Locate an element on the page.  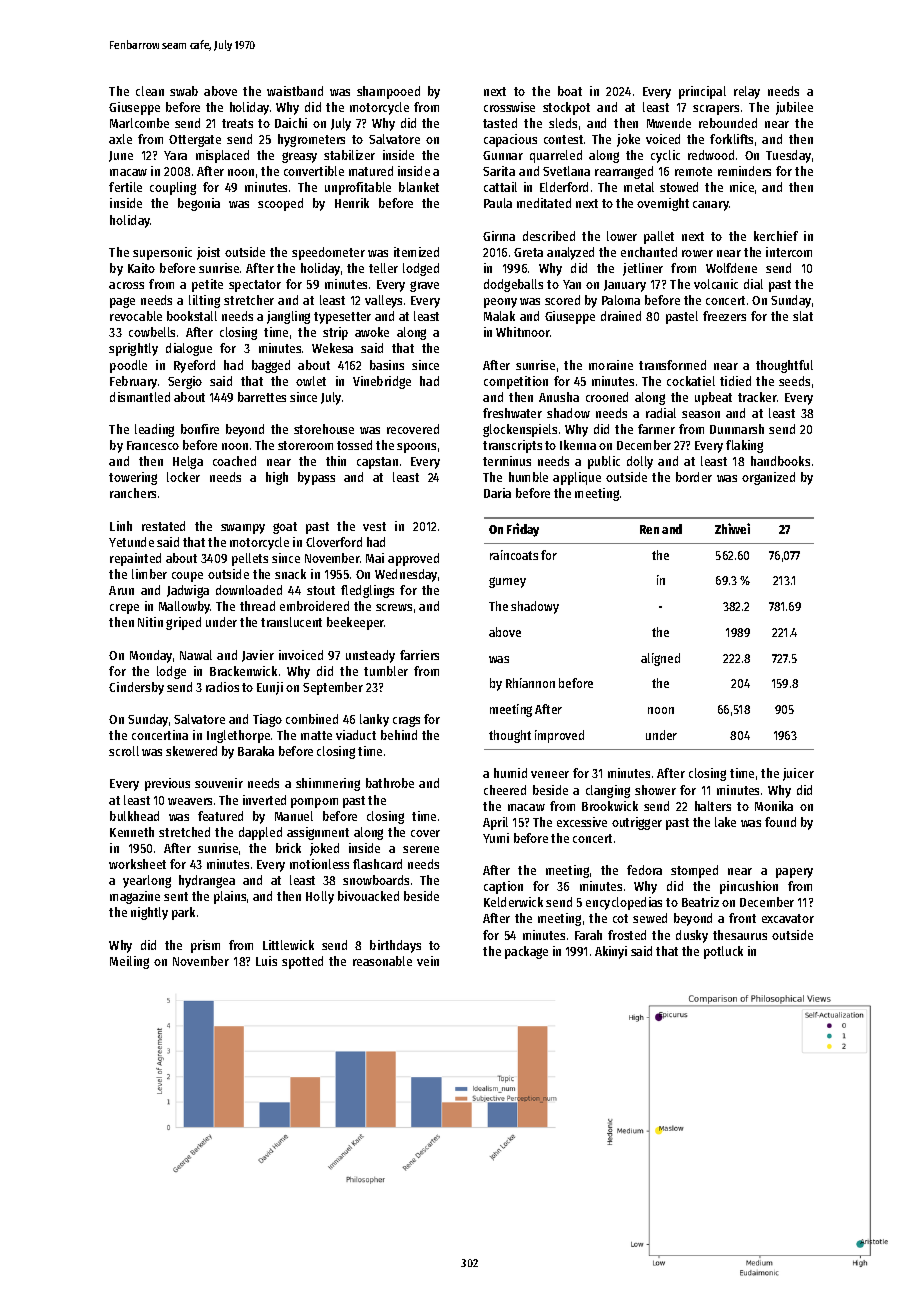
crepe is located at coordinates (124, 609).
